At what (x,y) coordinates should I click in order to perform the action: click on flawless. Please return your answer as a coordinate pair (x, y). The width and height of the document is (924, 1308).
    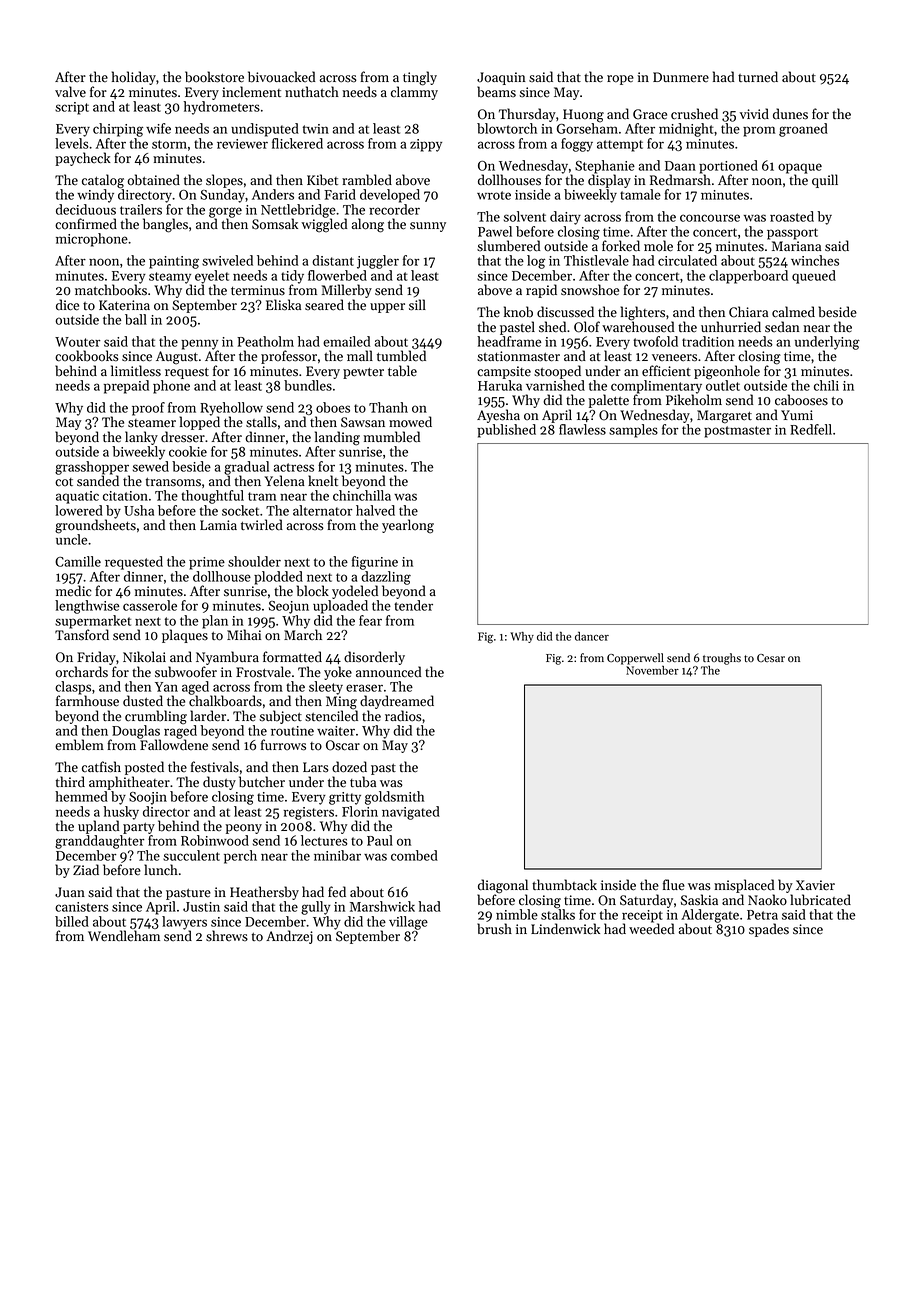
    Looking at the image, I should click on (582, 429).
